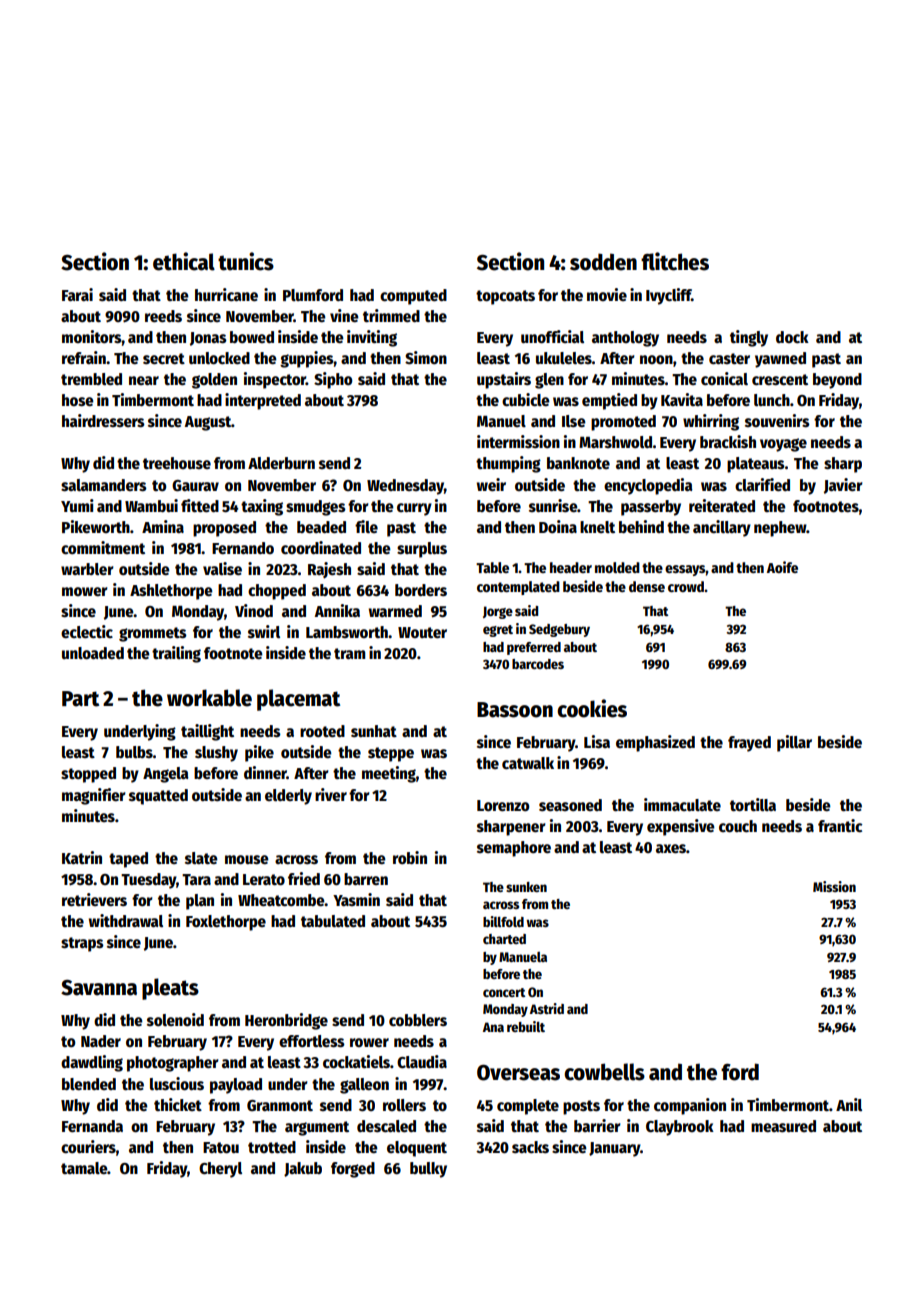 The width and height of the screenshot is (924, 1308). I want to click on thicket, so click(178, 1104).
